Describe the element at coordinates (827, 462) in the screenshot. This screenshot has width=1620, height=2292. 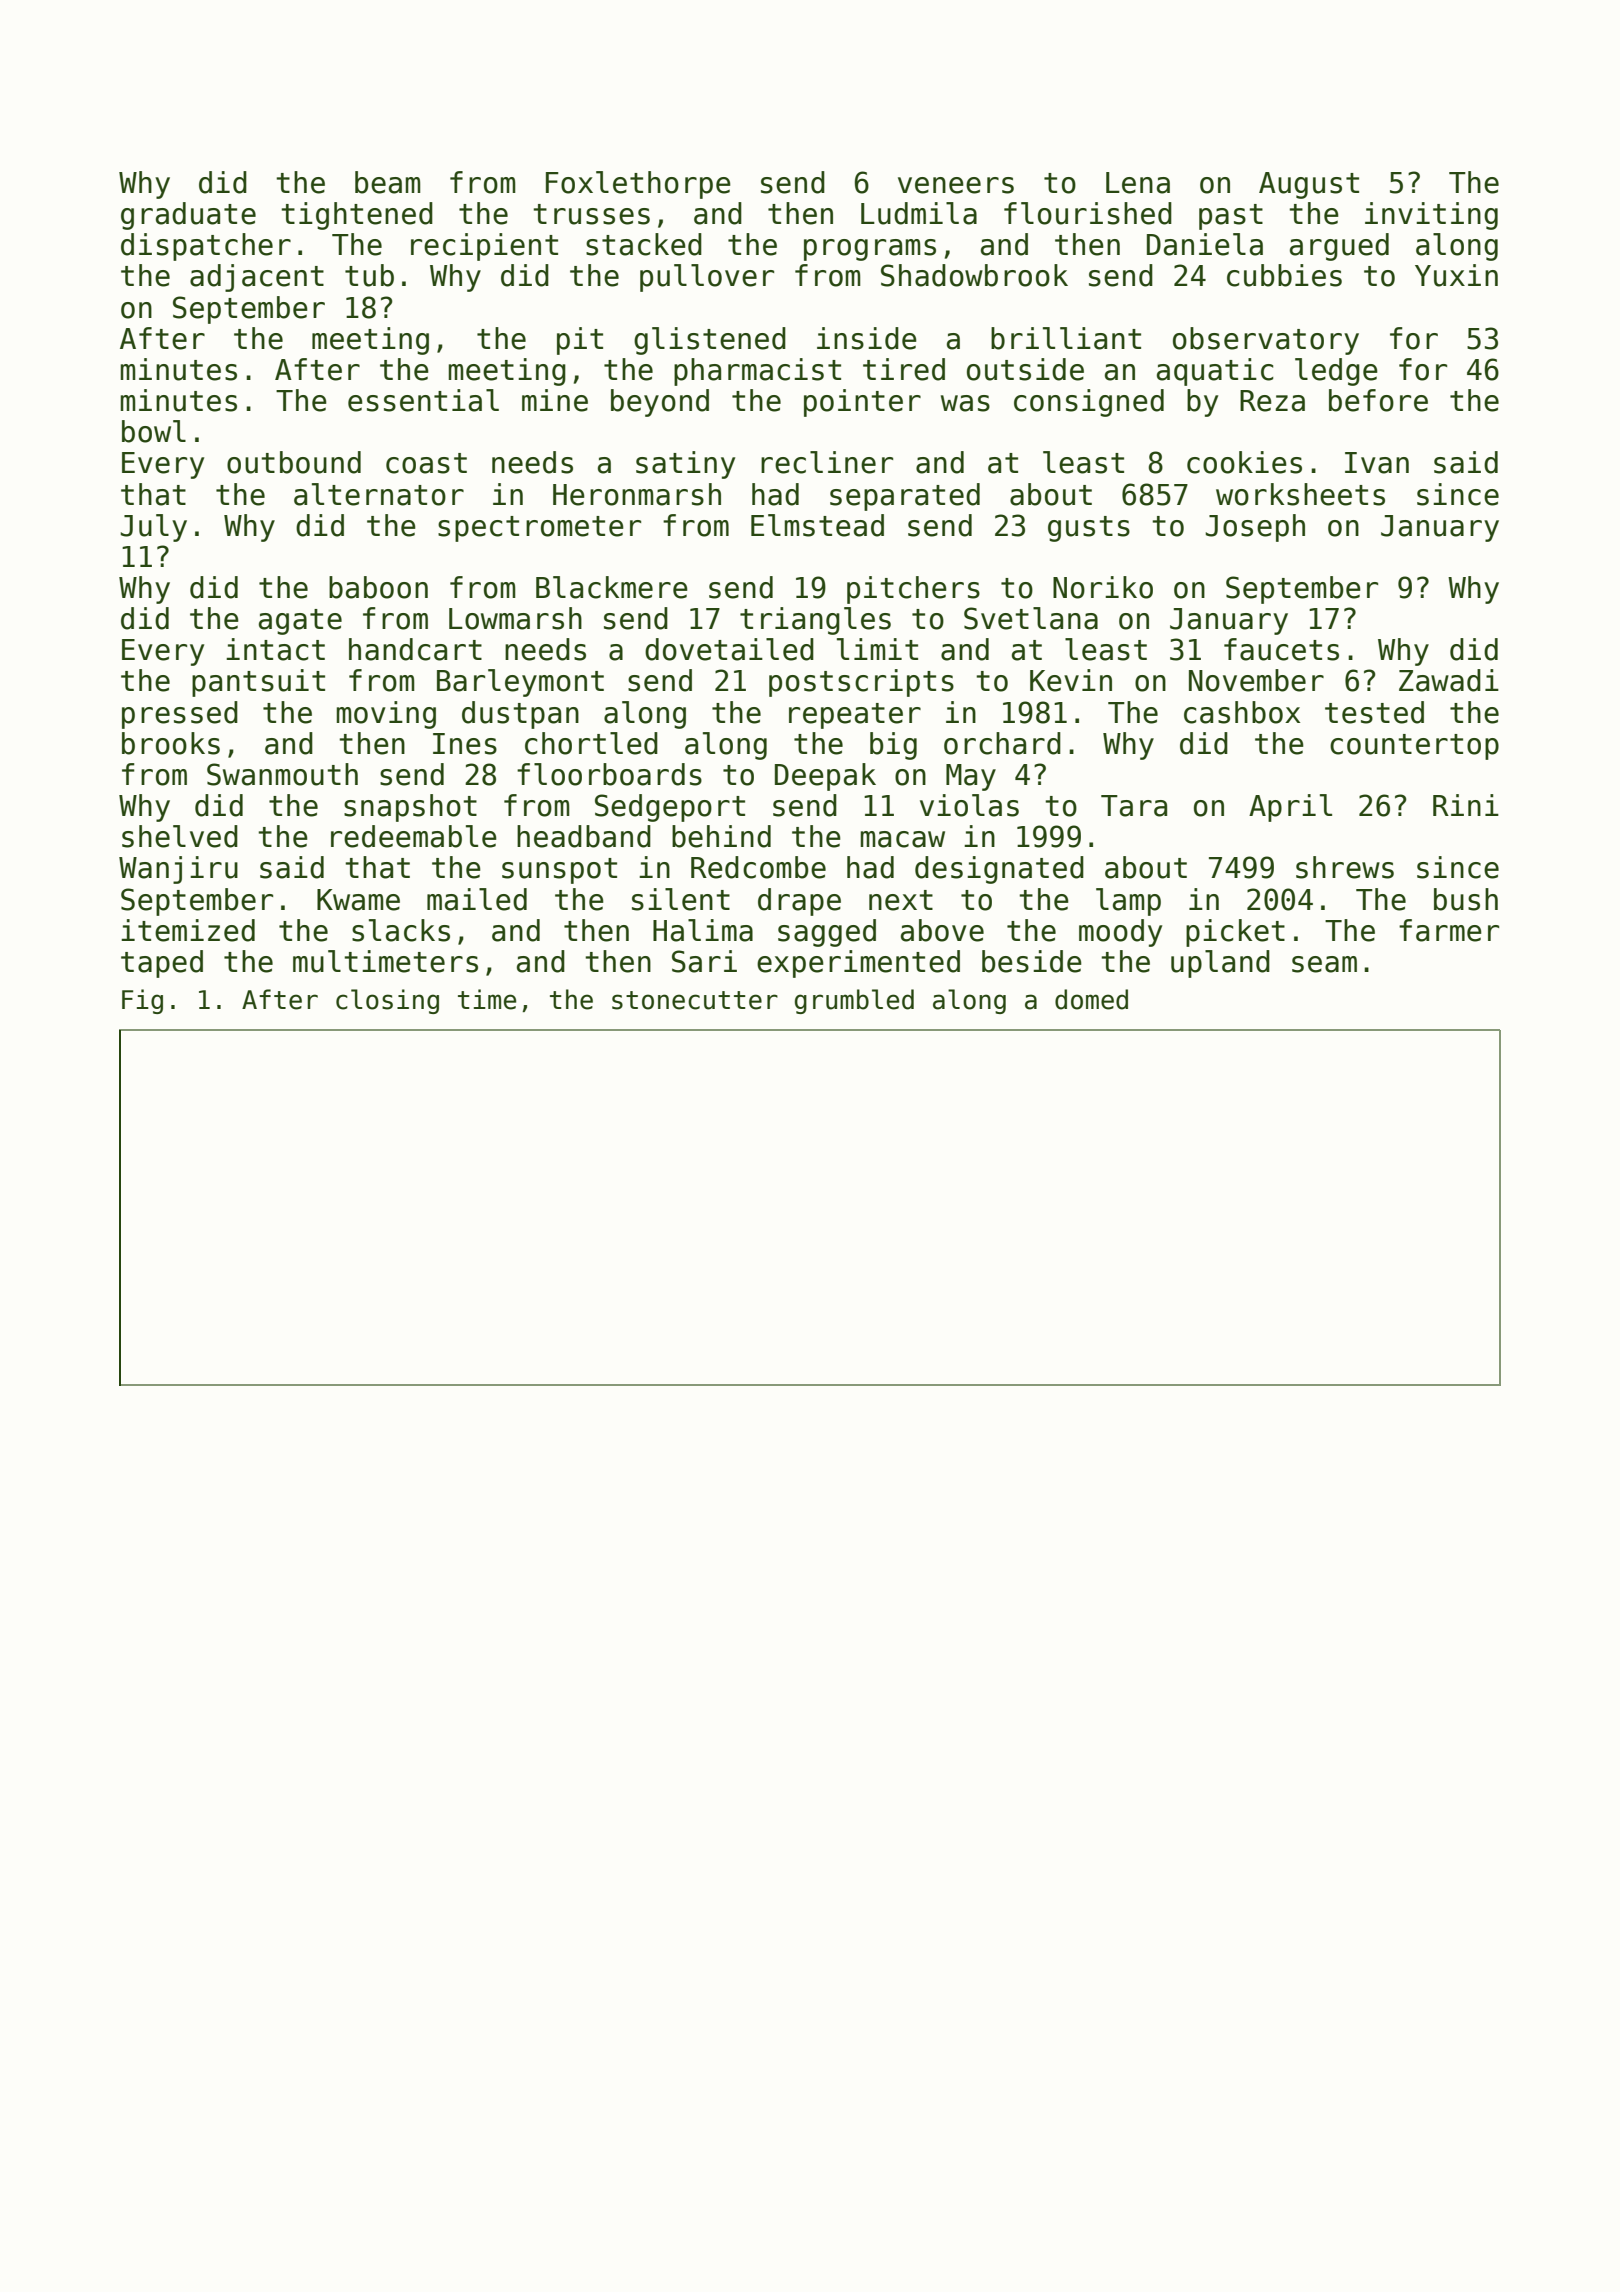
I see `recliner` at that location.
